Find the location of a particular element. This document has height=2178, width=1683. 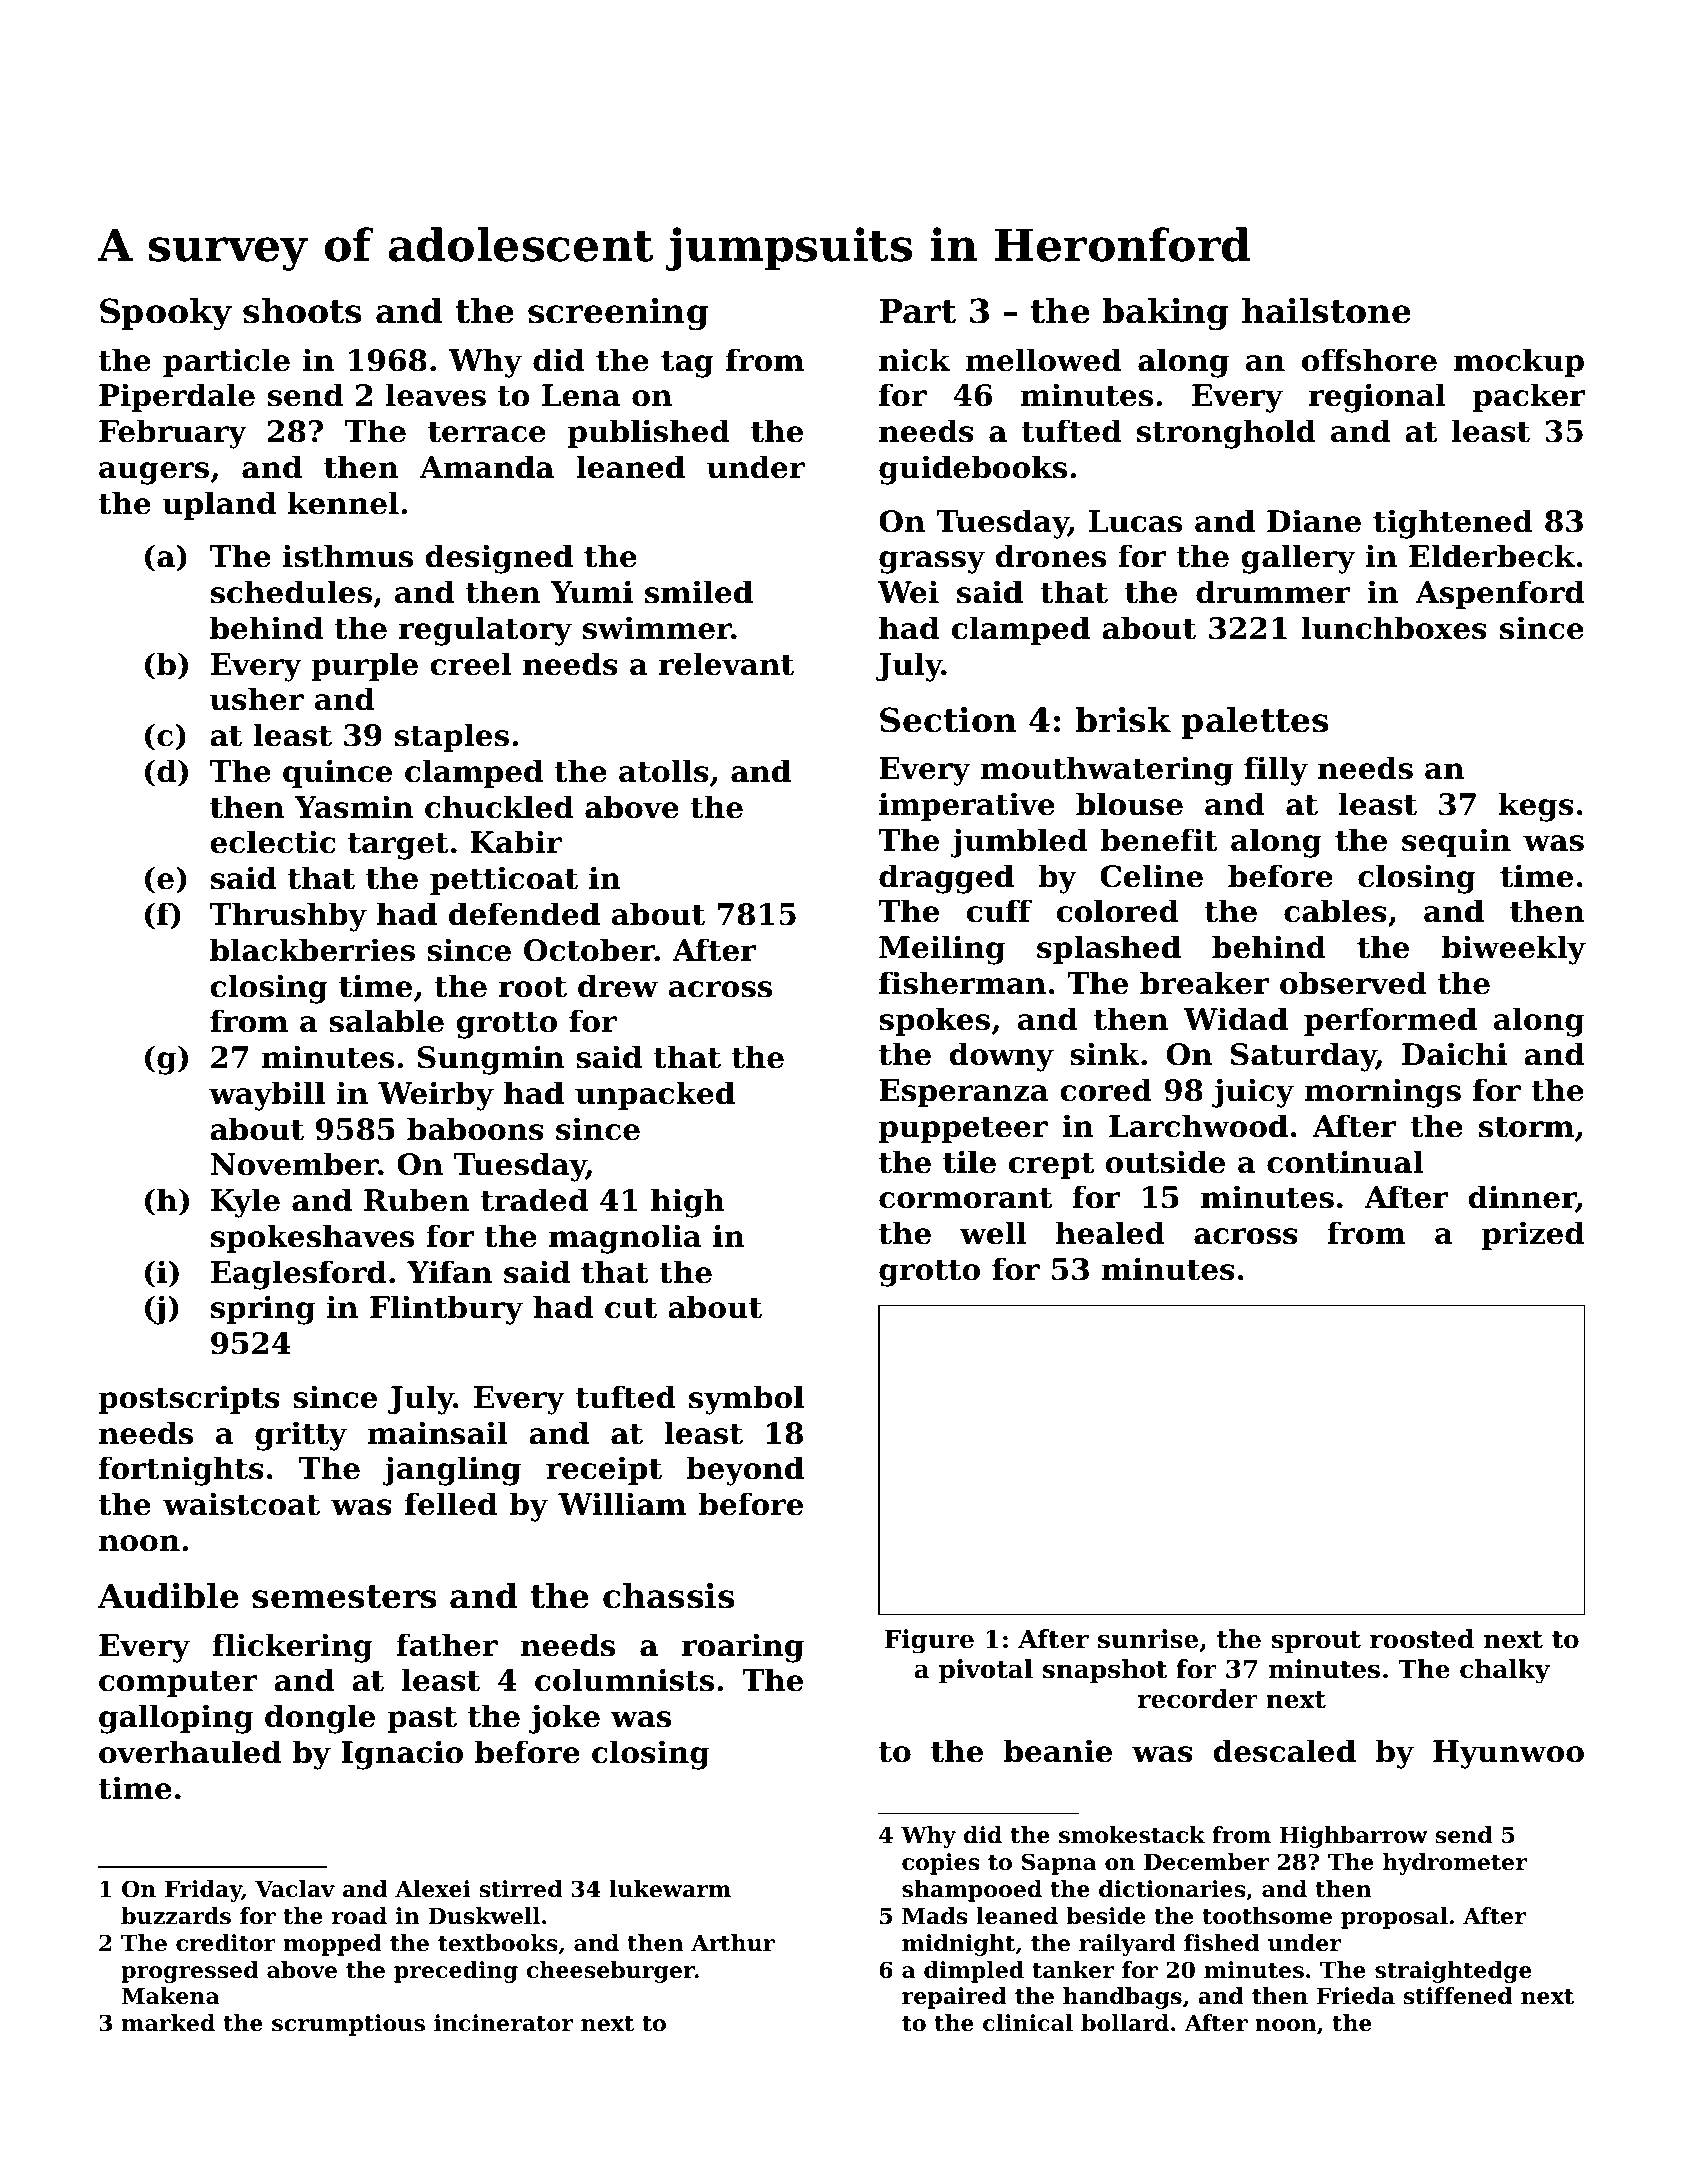

prized is located at coordinates (1533, 1235).
